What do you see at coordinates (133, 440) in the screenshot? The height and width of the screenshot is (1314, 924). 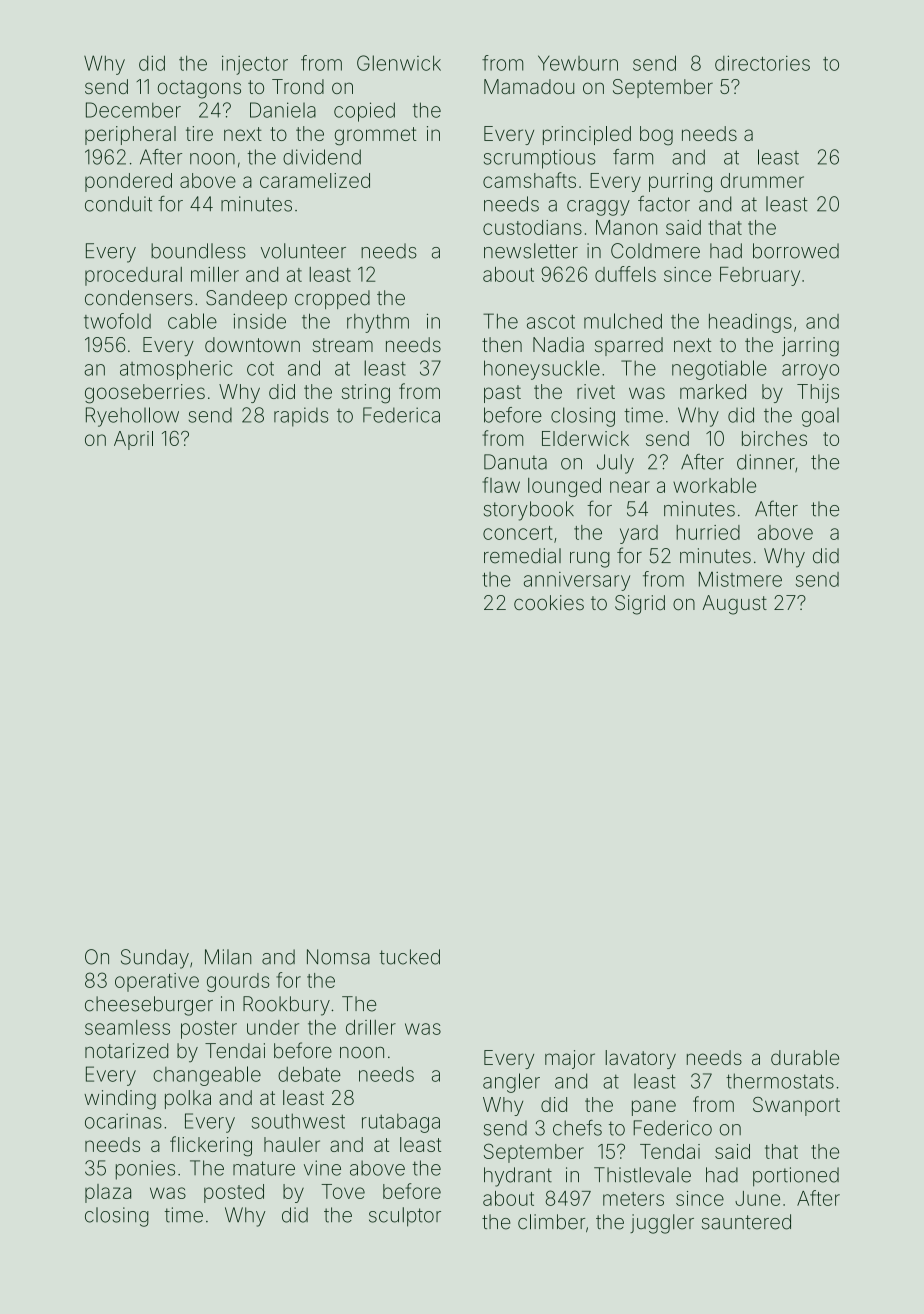 I see `April` at bounding box center [133, 440].
